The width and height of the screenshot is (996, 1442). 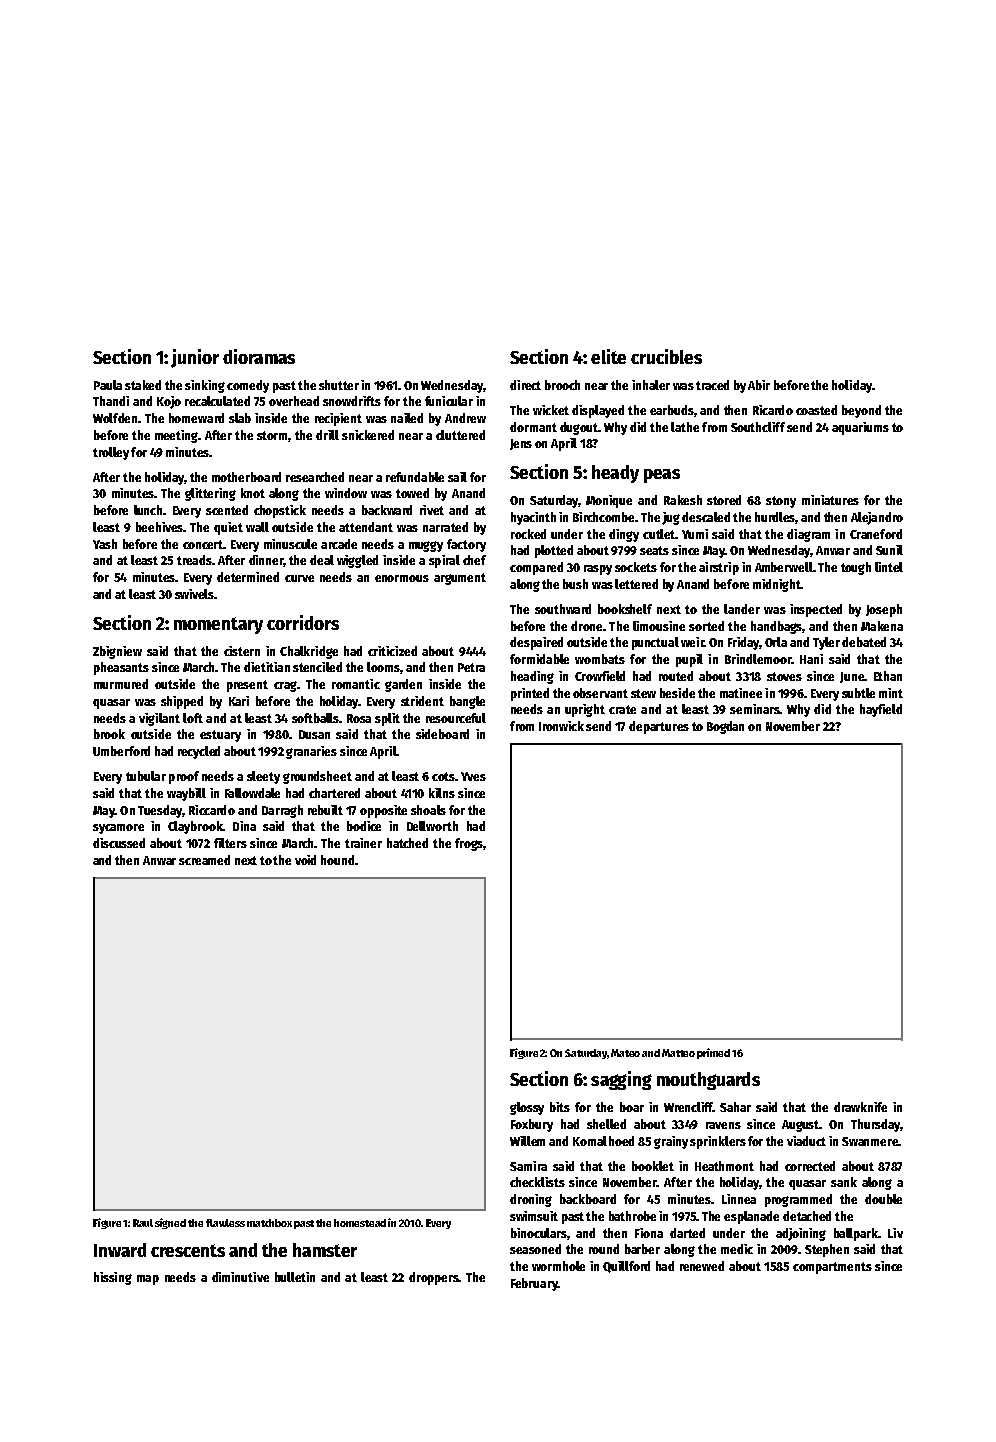 I want to click on frogs, so click(x=469, y=844).
